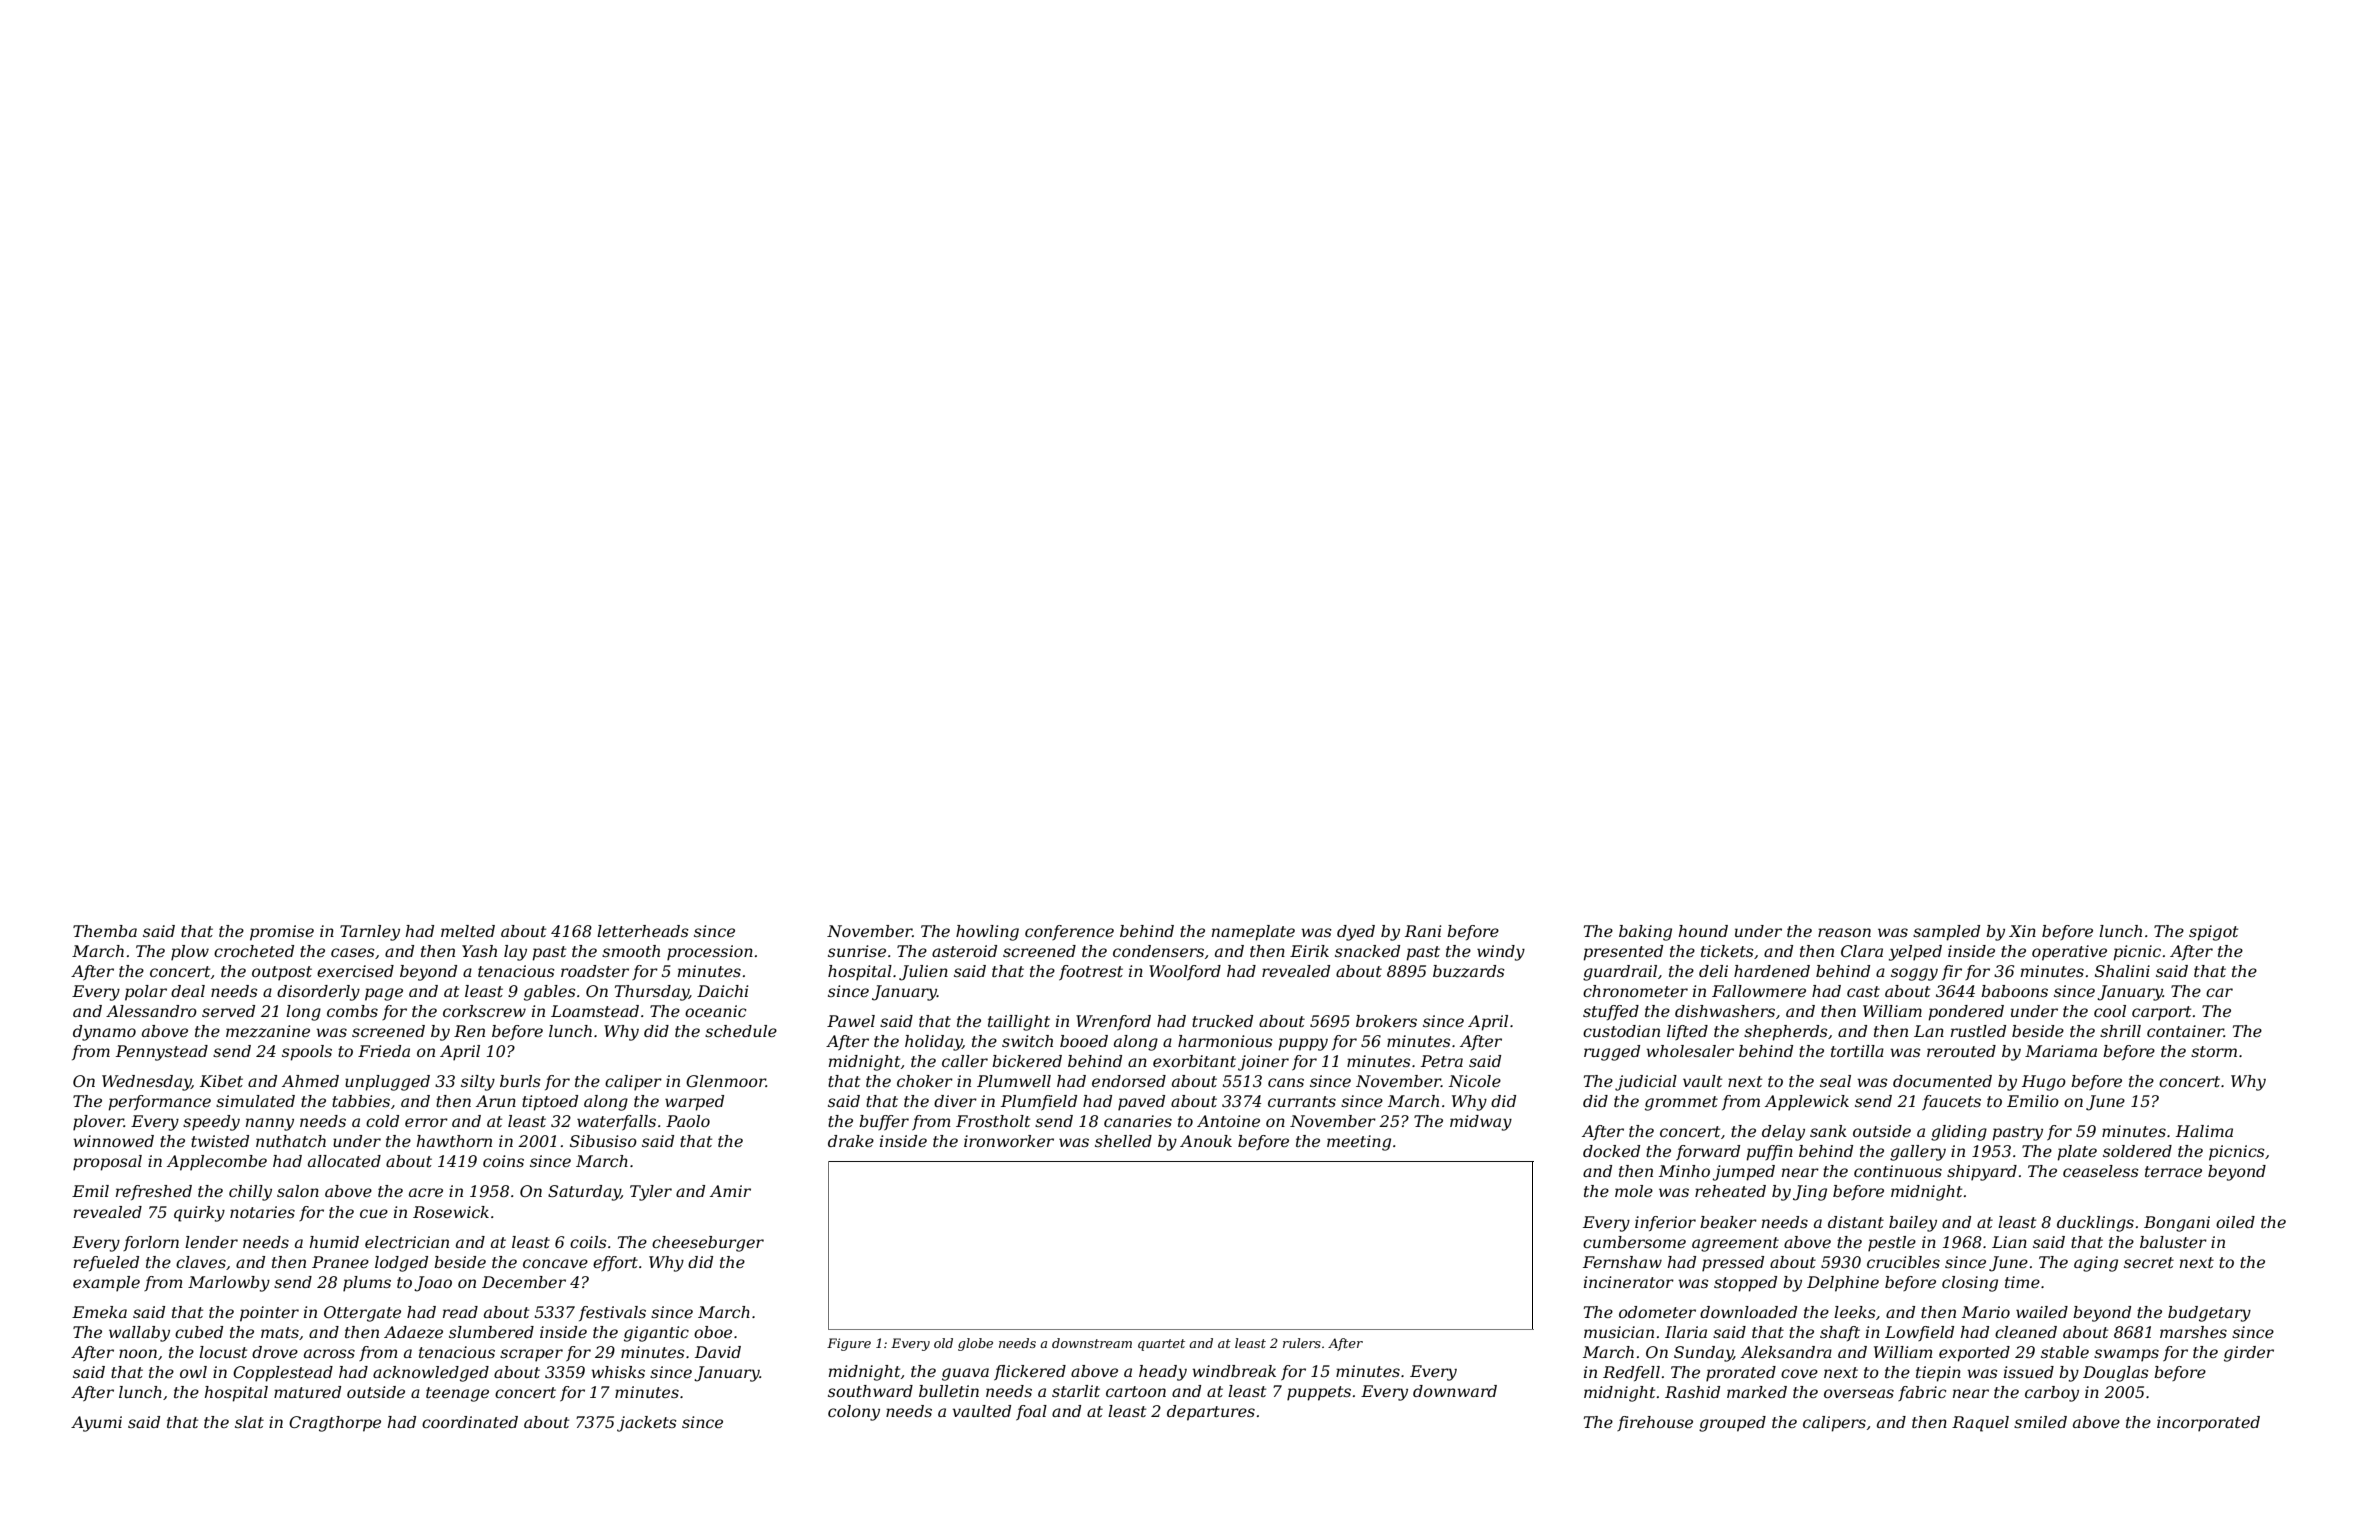  Describe the element at coordinates (1857, 1051) in the page. I see `tortilla` at that location.
